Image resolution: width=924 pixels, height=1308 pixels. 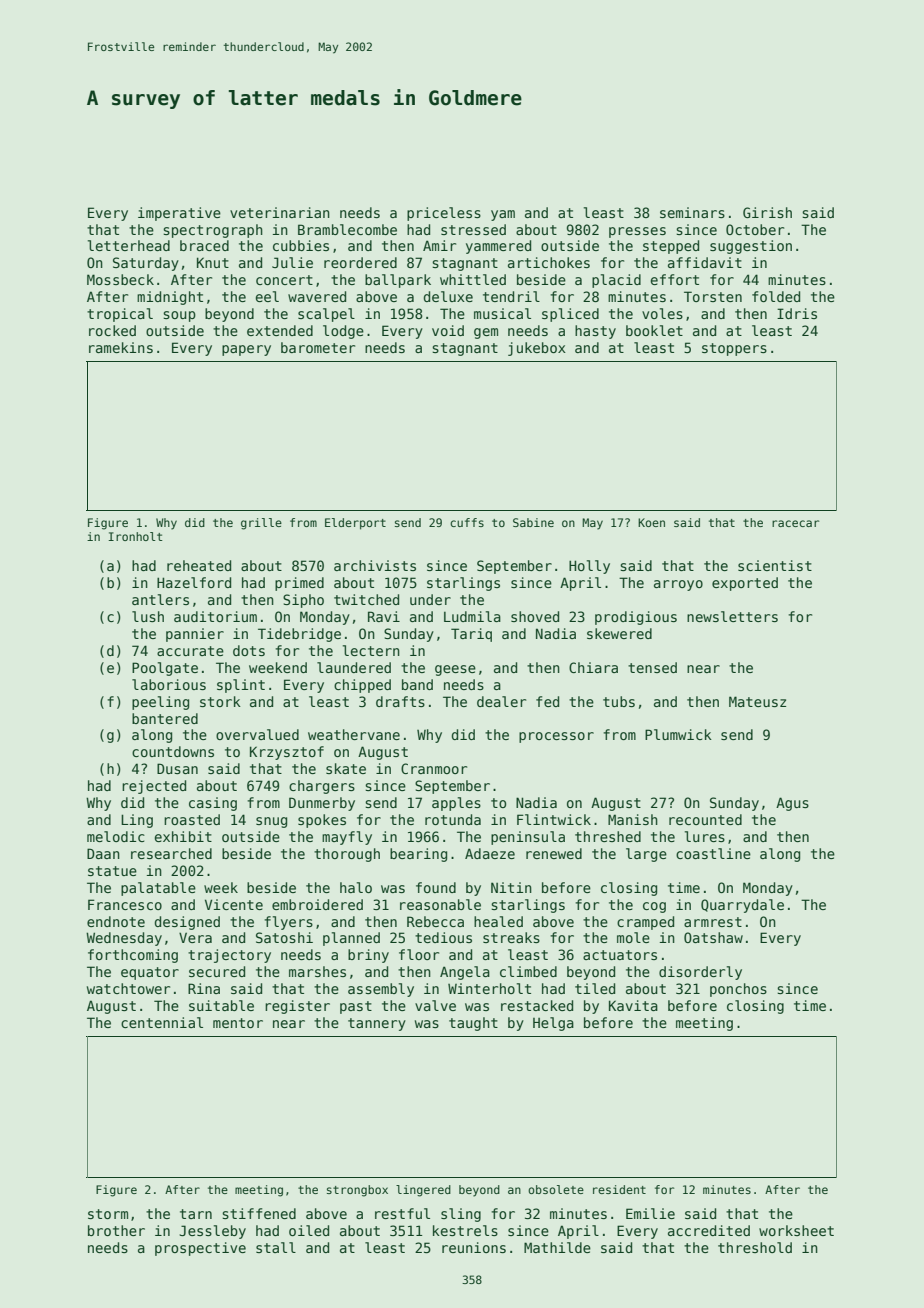 I want to click on snug, so click(x=271, y=822).
